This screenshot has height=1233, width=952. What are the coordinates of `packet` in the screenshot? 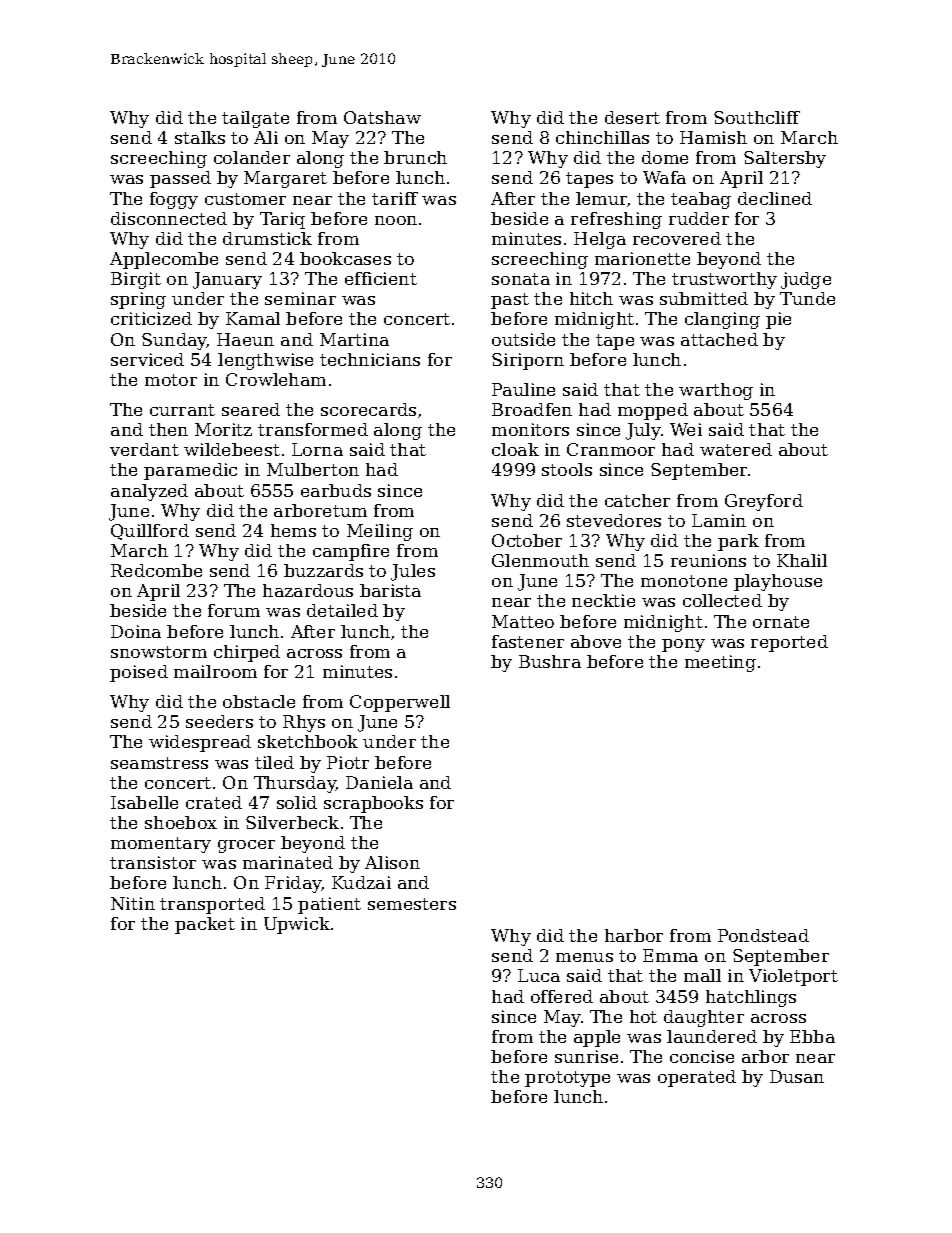 It's located at (205, 925).
